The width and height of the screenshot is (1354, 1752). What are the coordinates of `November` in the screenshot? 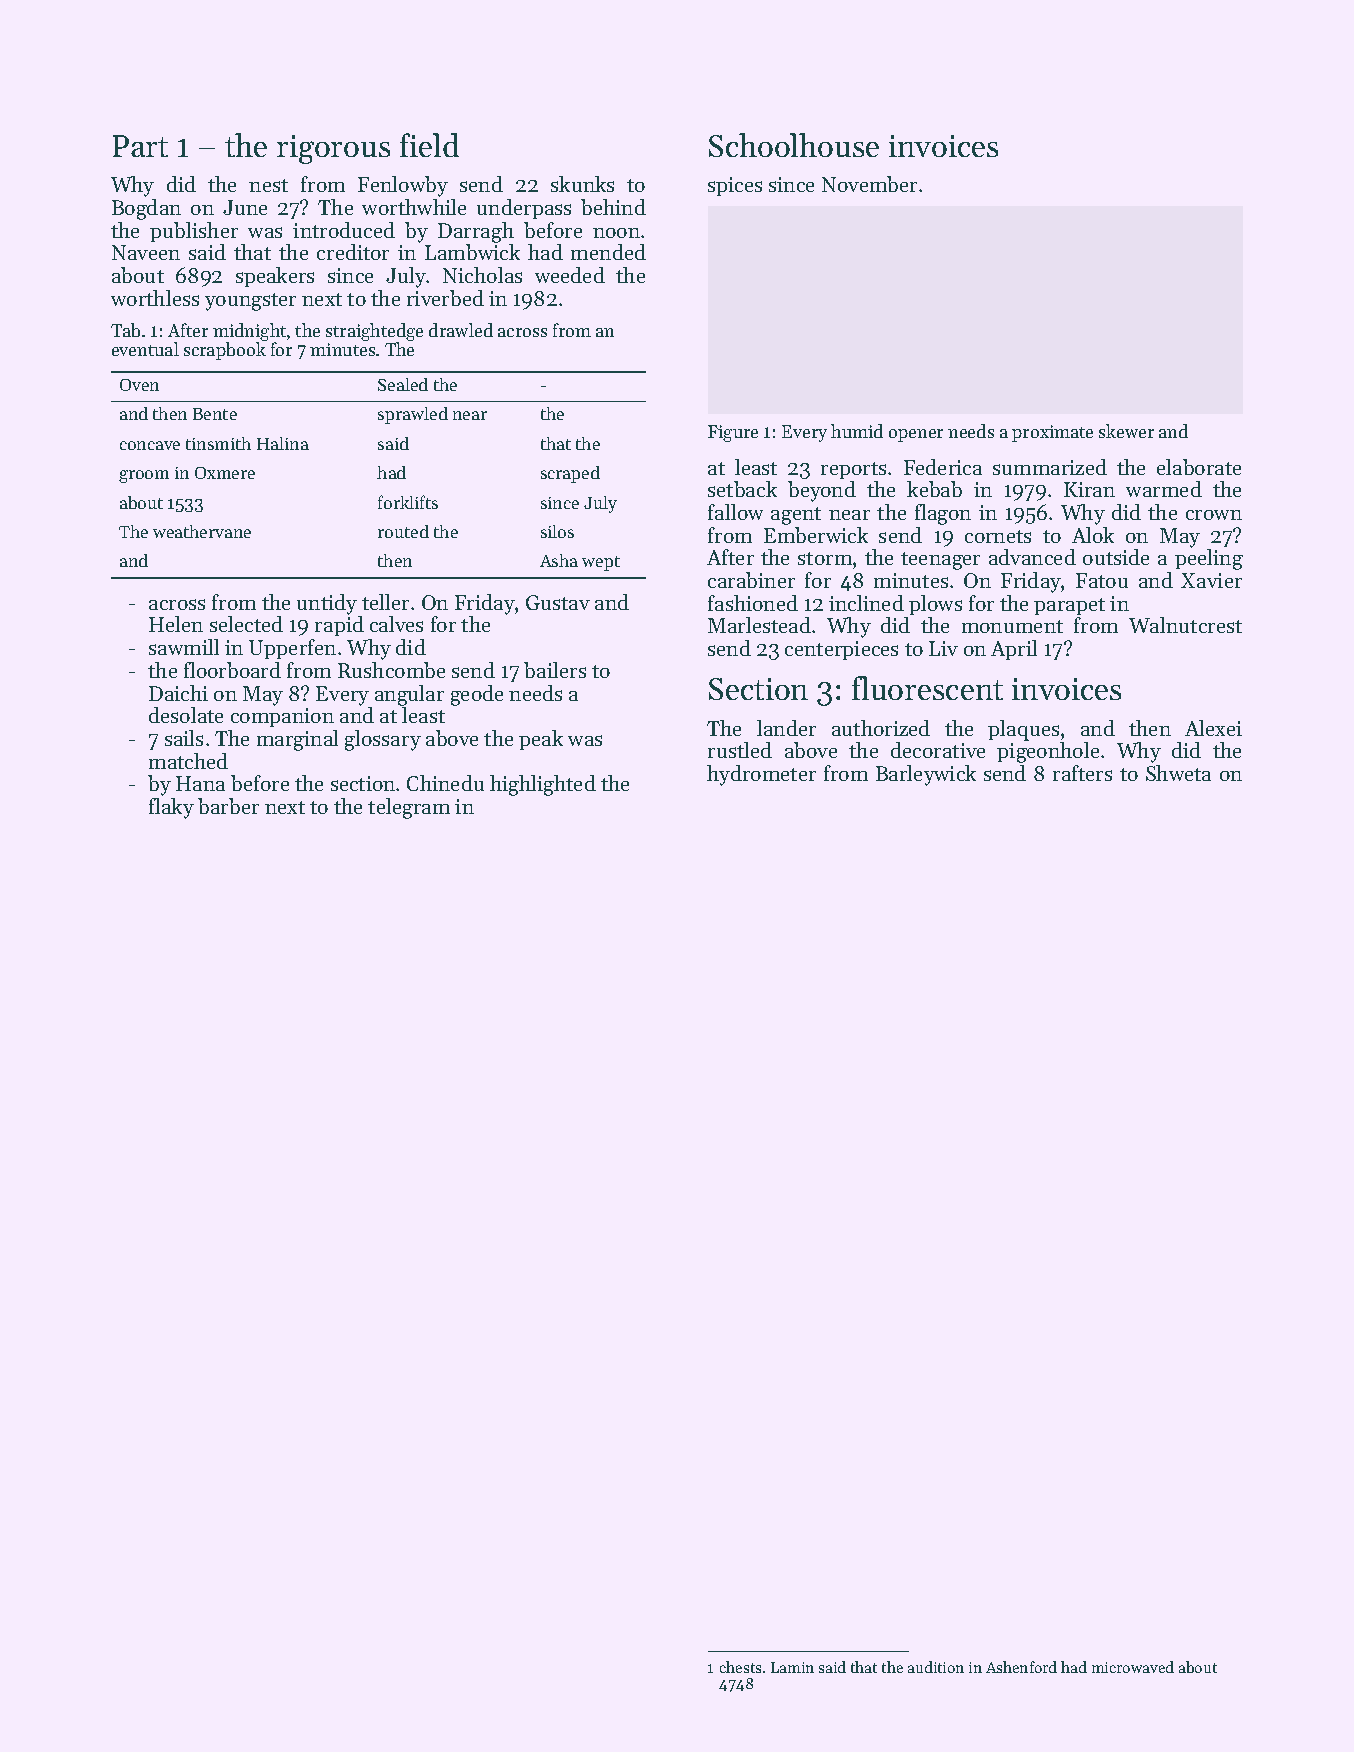 It's located at (869, 184).
